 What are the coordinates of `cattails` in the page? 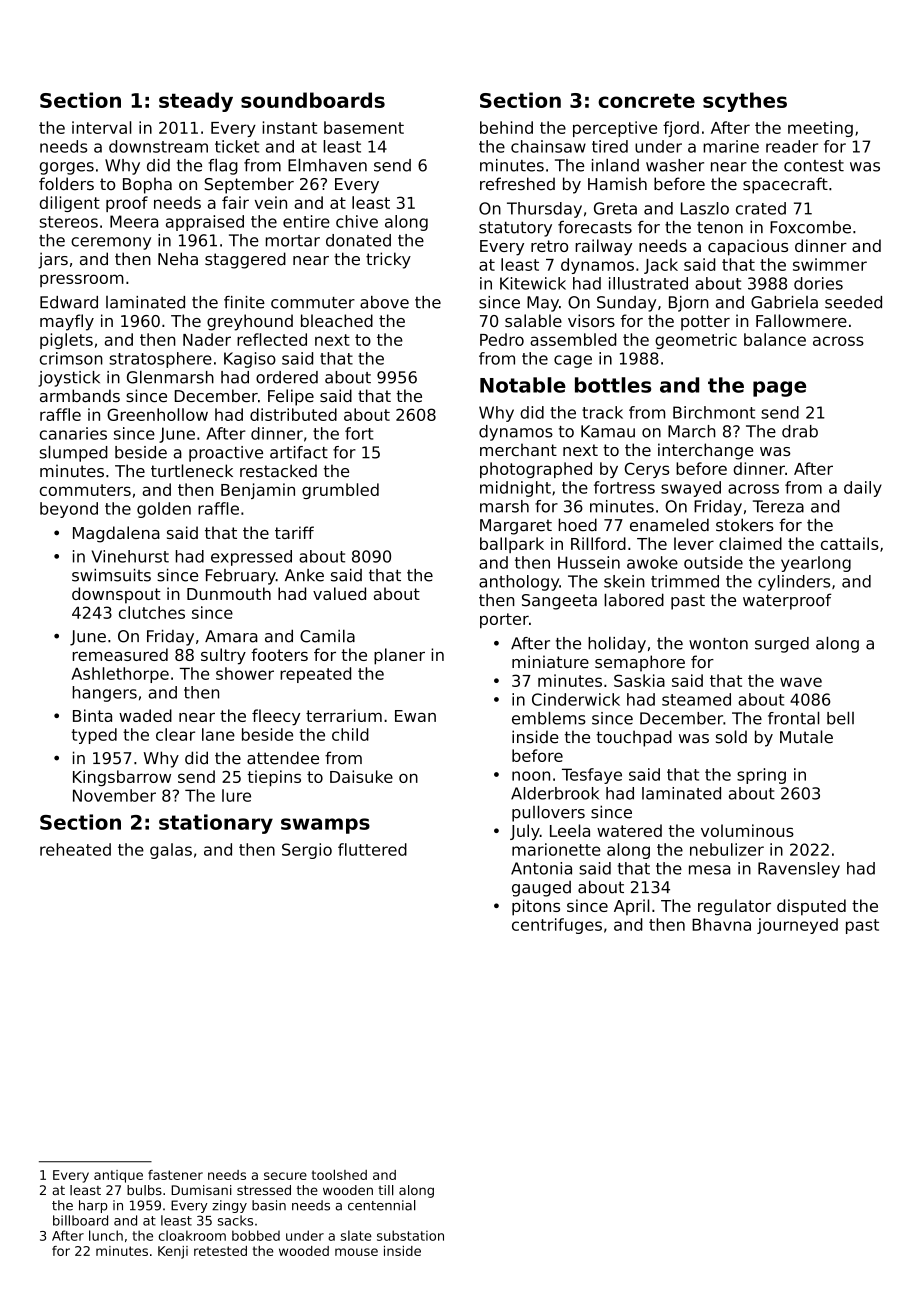 It's located at (850, 543).
